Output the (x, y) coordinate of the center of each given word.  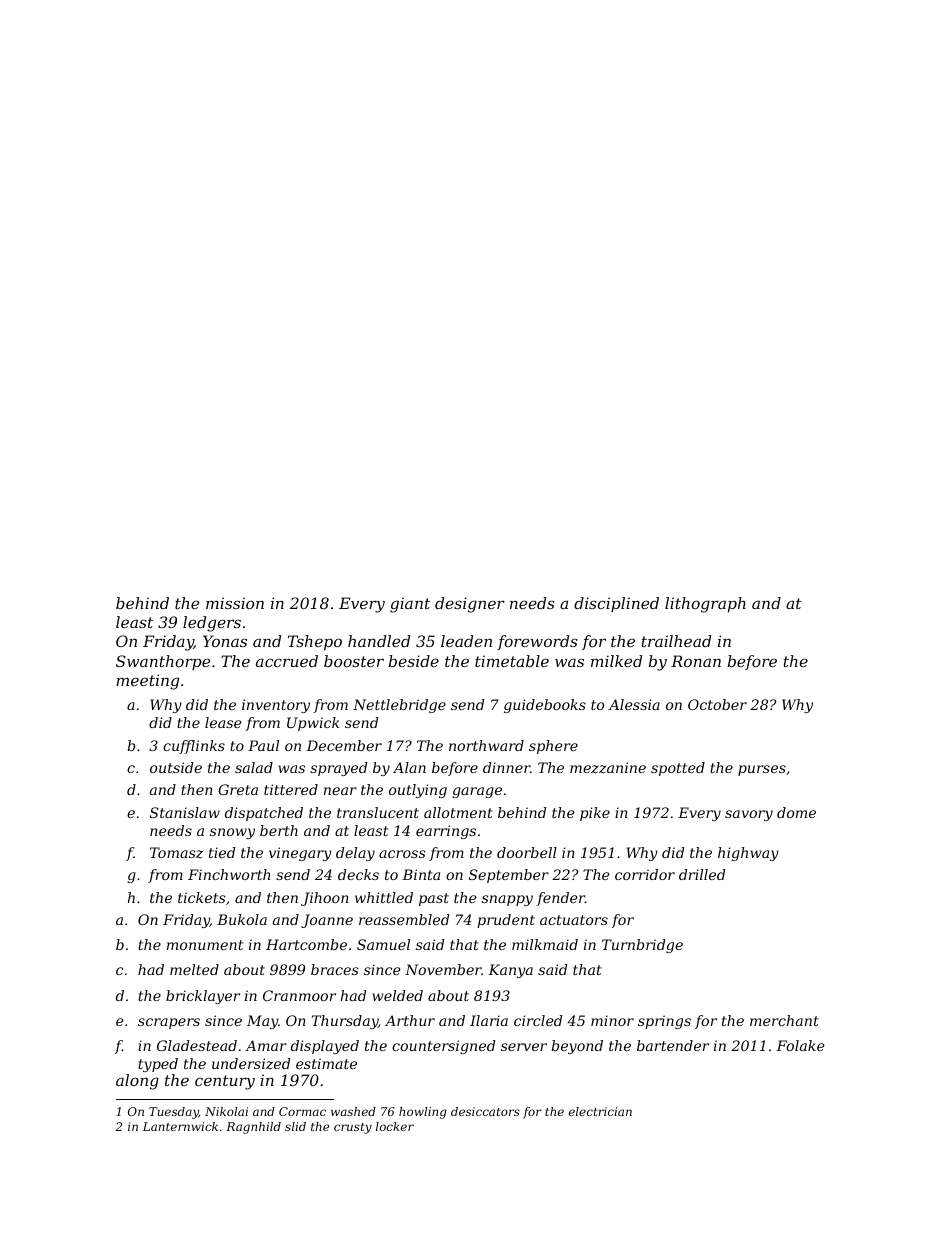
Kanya (510, 971)
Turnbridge (642, 946)
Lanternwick (180, 1126)
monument (205, 945)
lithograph (705, 605)
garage (477, 792)
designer (470, 605)
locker (395, 1126)
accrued (287, 661)
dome (796, 812)
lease (223, 722)
